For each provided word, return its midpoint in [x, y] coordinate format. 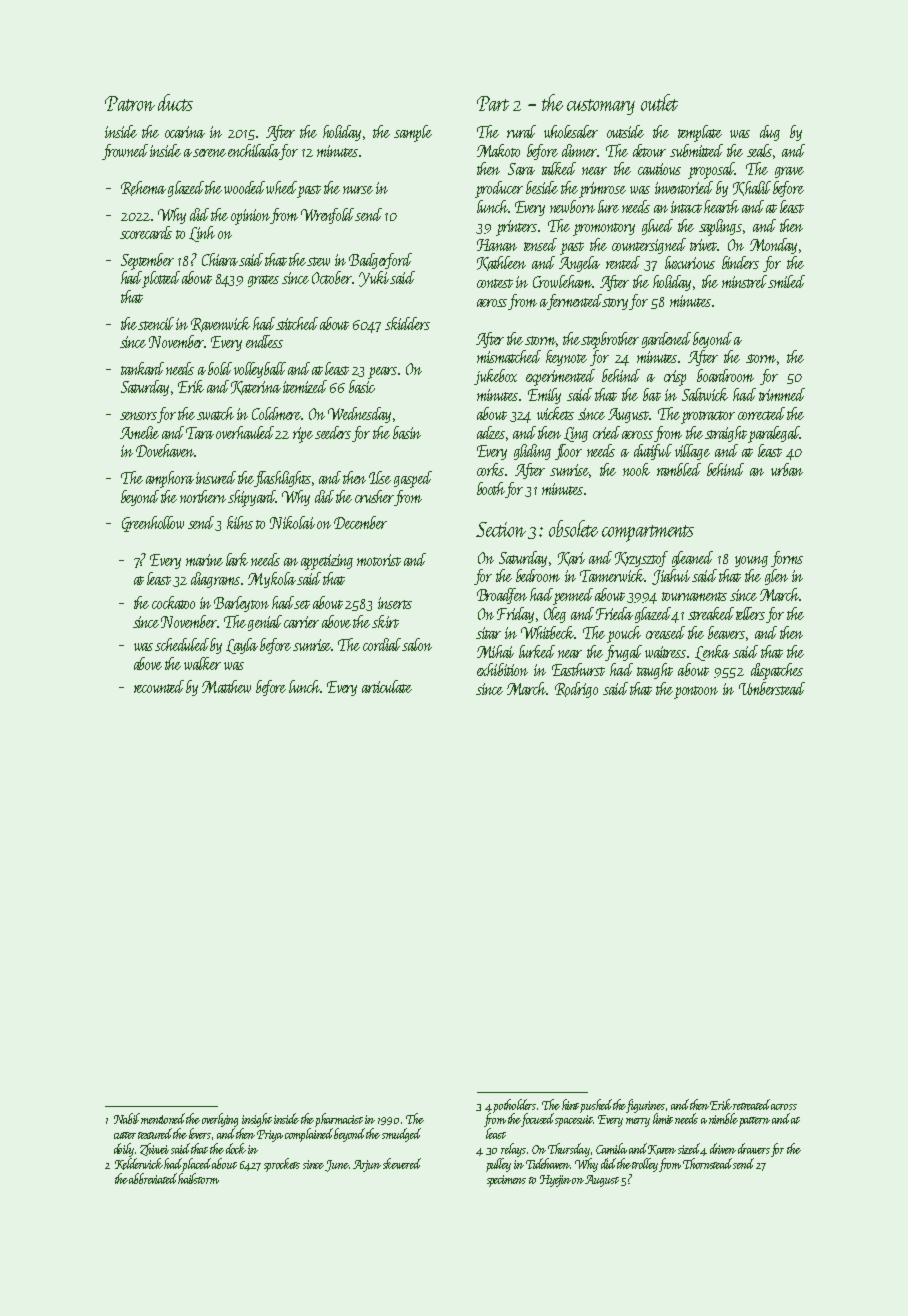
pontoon [696, 692]
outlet [659, 102]
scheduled [183, 644]
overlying [220, 1120]
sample [413, 133]
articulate [387, 686]
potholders [514, 1106]
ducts [175, 102]
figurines [646, 1106]
